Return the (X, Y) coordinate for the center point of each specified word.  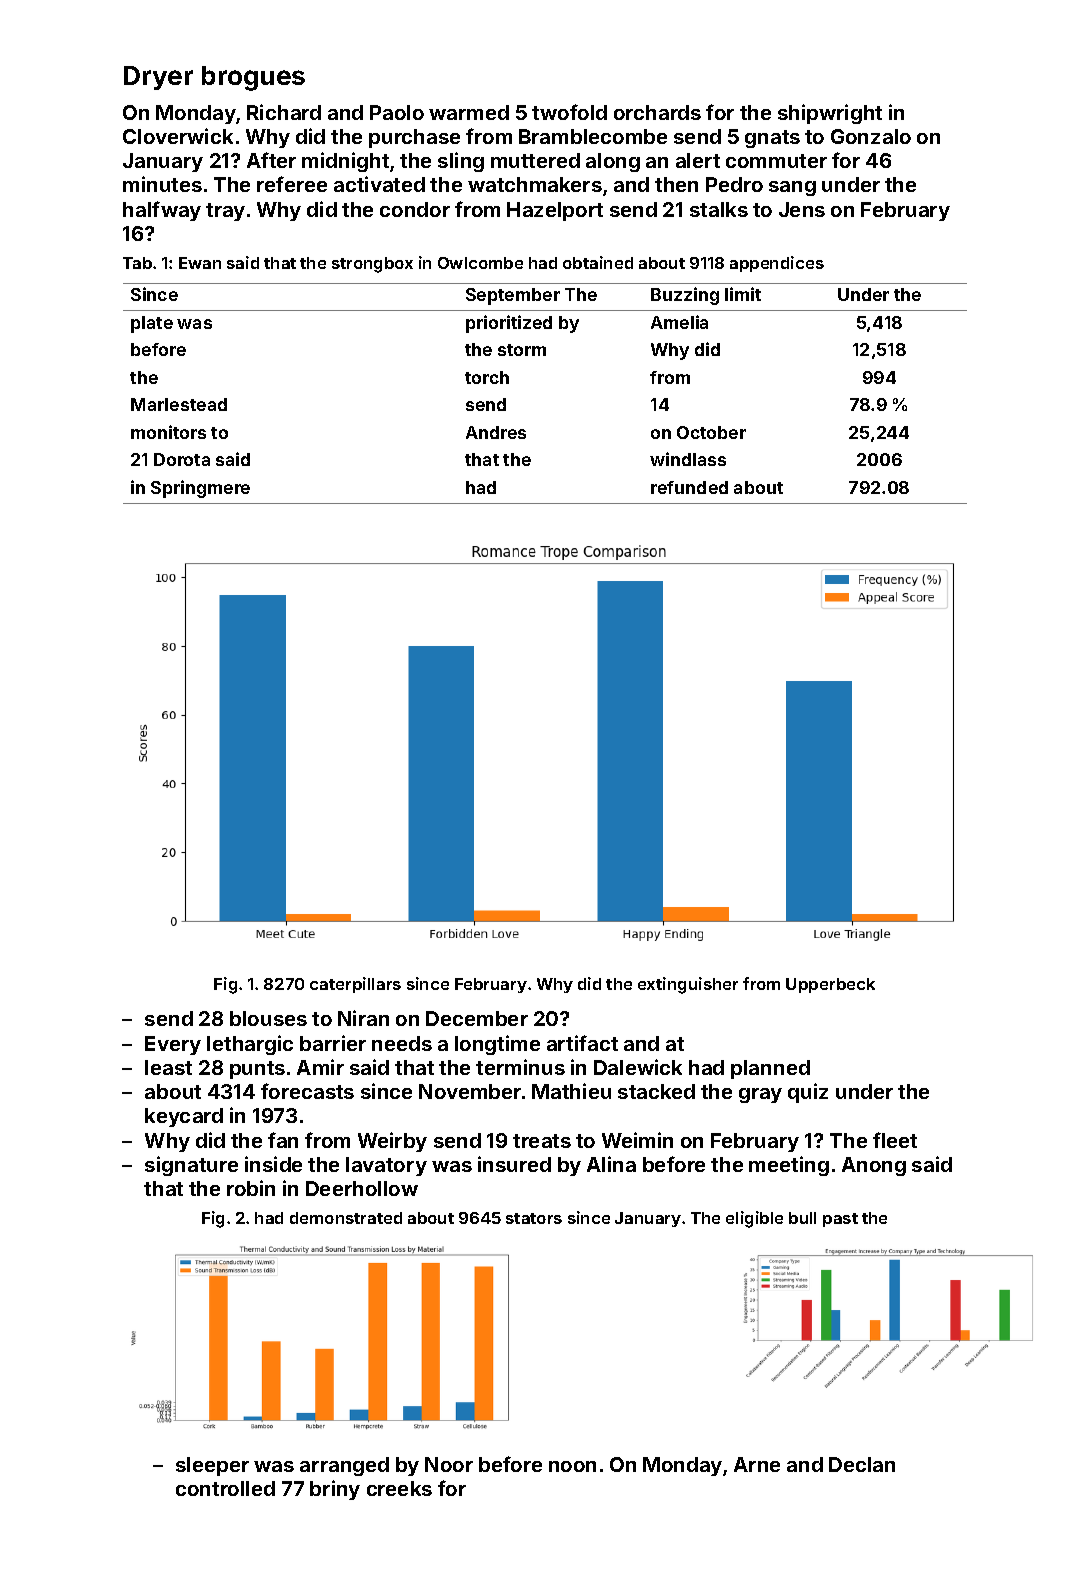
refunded (689, 487)
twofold (569, 112)
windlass (688, 459)
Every (173, 1045)
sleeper (212, 1466)
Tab (137, 263)
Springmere (200, 489)
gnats (772, 139)
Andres (496, 432)
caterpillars (355, 985)
